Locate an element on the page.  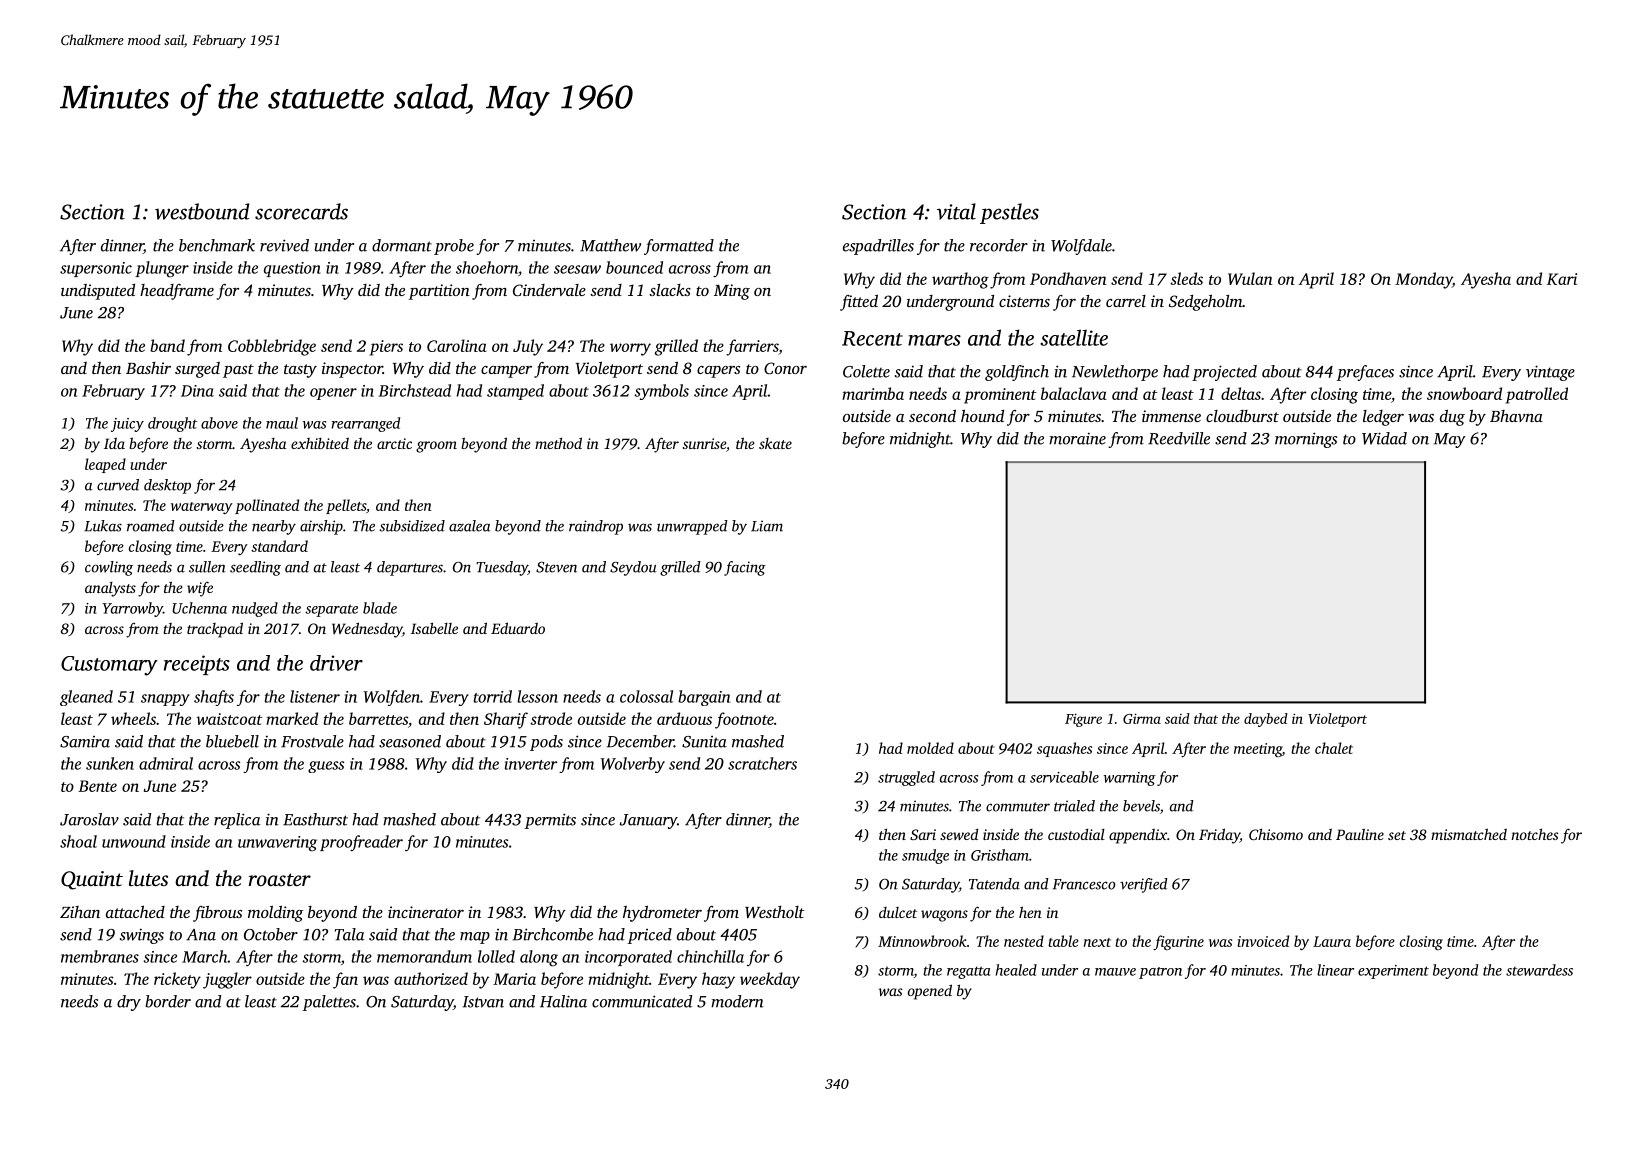
membranes is located at coordinates (100, 956).
